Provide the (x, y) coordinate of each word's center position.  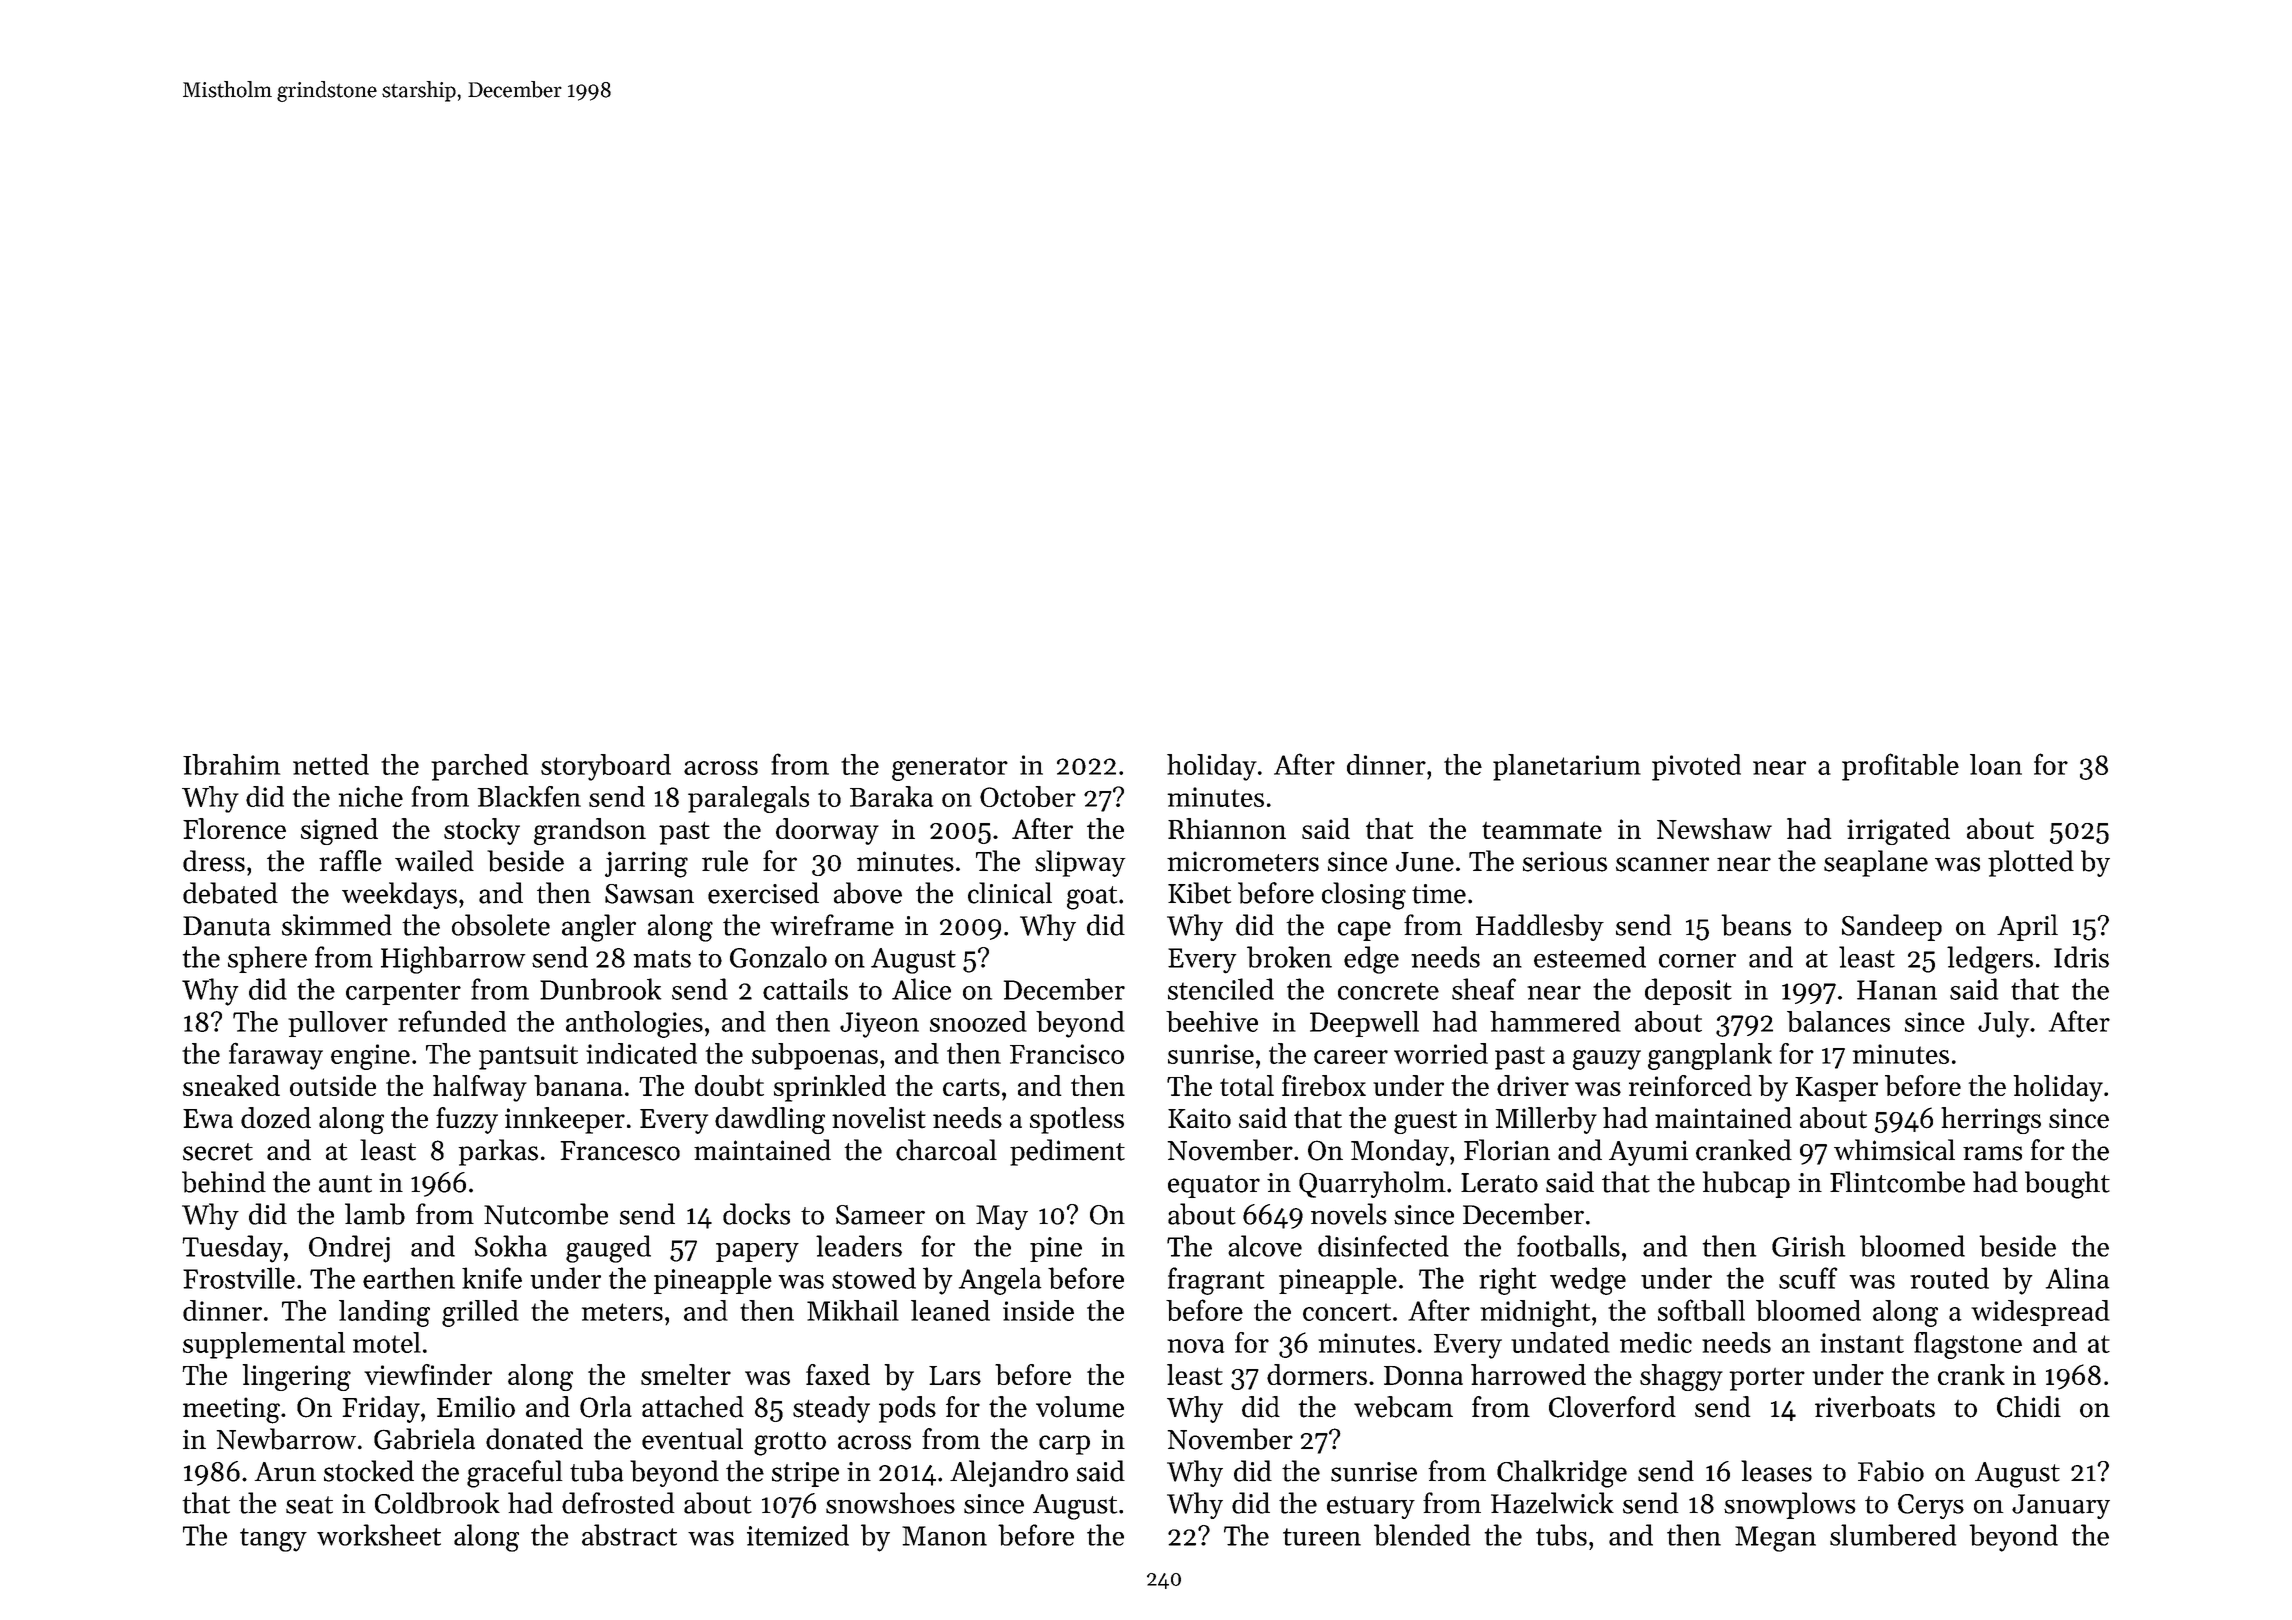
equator (1214, 1186)
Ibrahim (231, 764)
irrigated (1898, 831)
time (1439, 894)
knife (492, 1278)
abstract (629, 1535)
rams (1992, 1153)
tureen (1322, 1537)
